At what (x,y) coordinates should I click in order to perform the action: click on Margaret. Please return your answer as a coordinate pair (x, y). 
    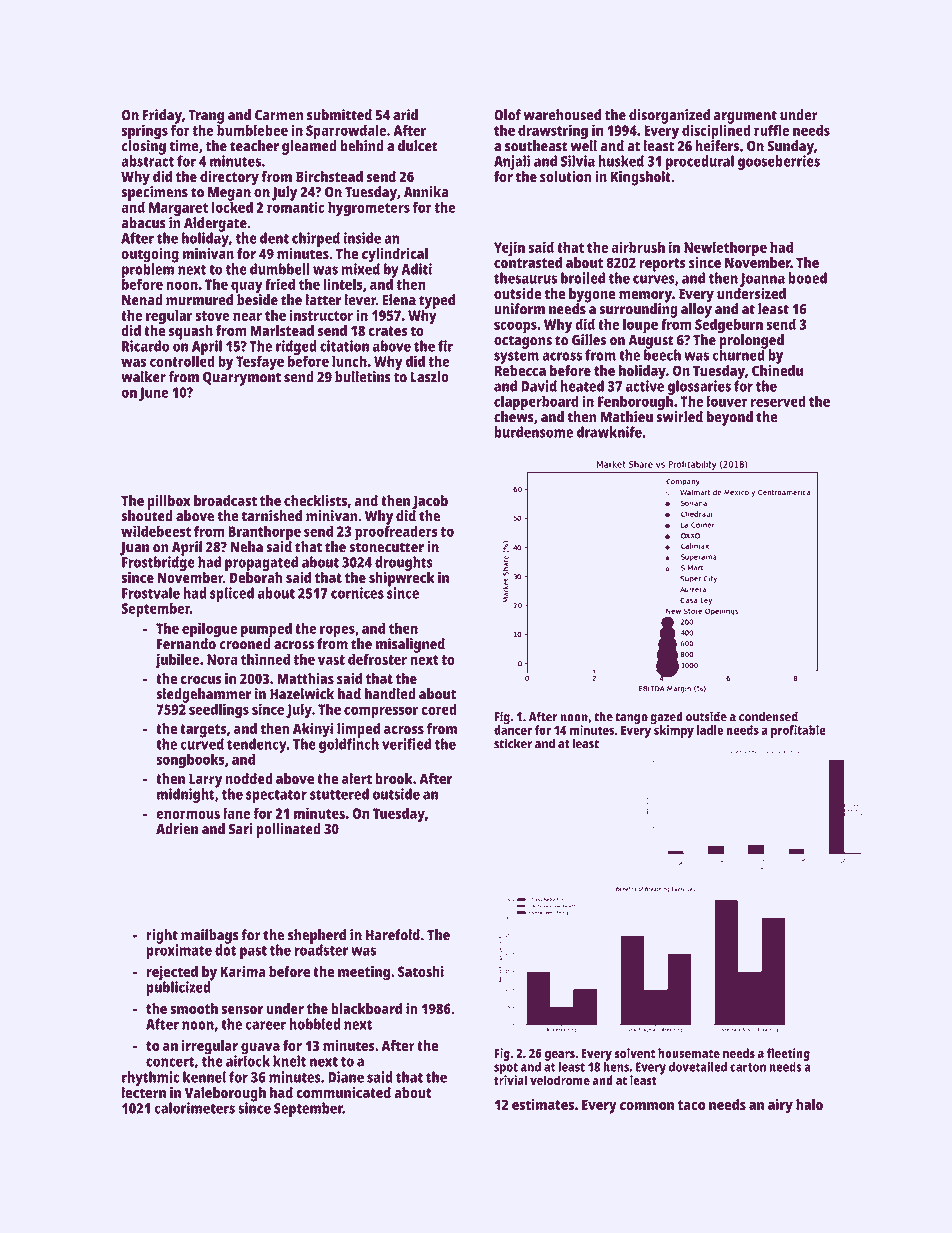
    Looking at the image, I should click on (178, 209).
